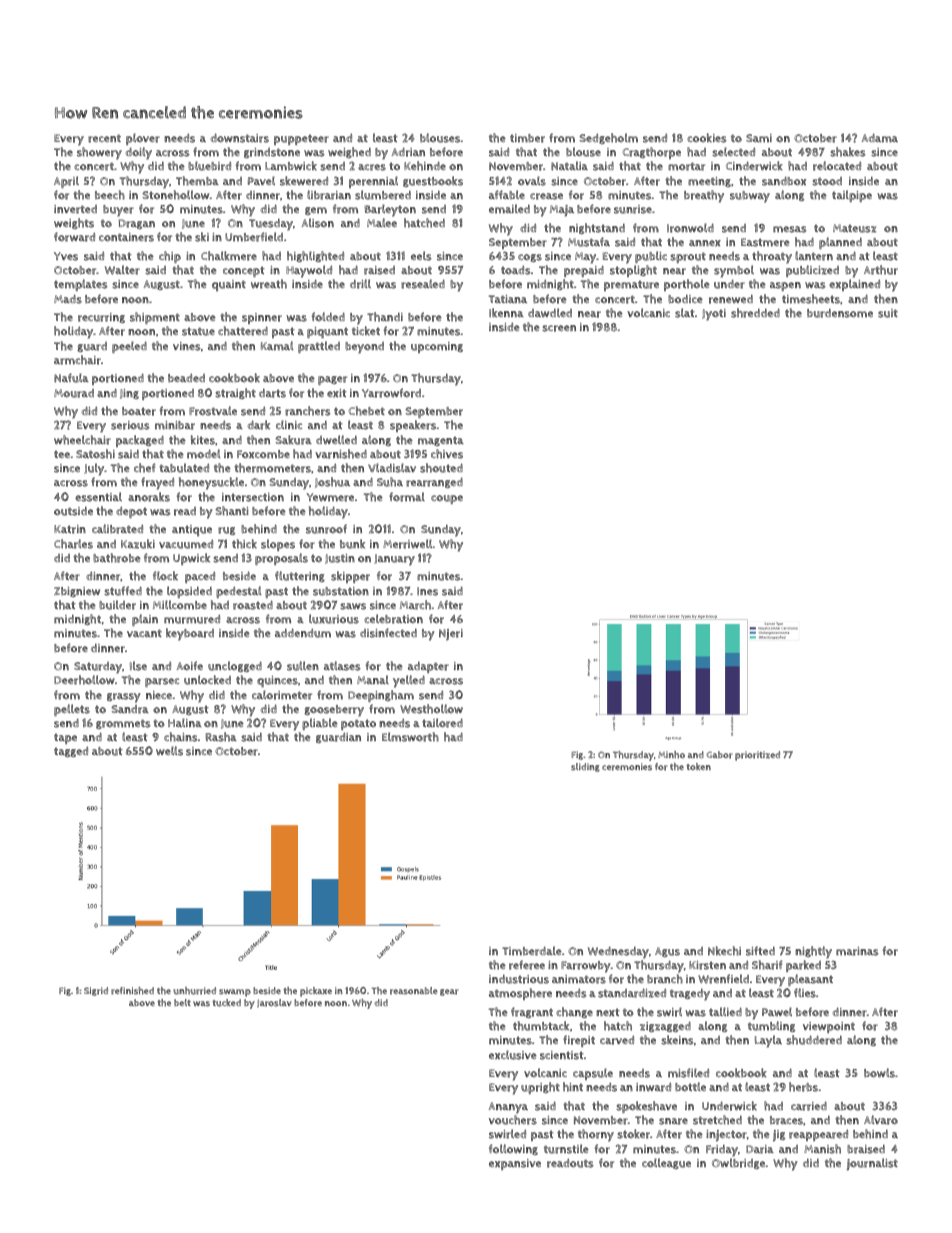  Describe the element at coordinates (408, 152) in the document. I see `Adrian` at that location.
